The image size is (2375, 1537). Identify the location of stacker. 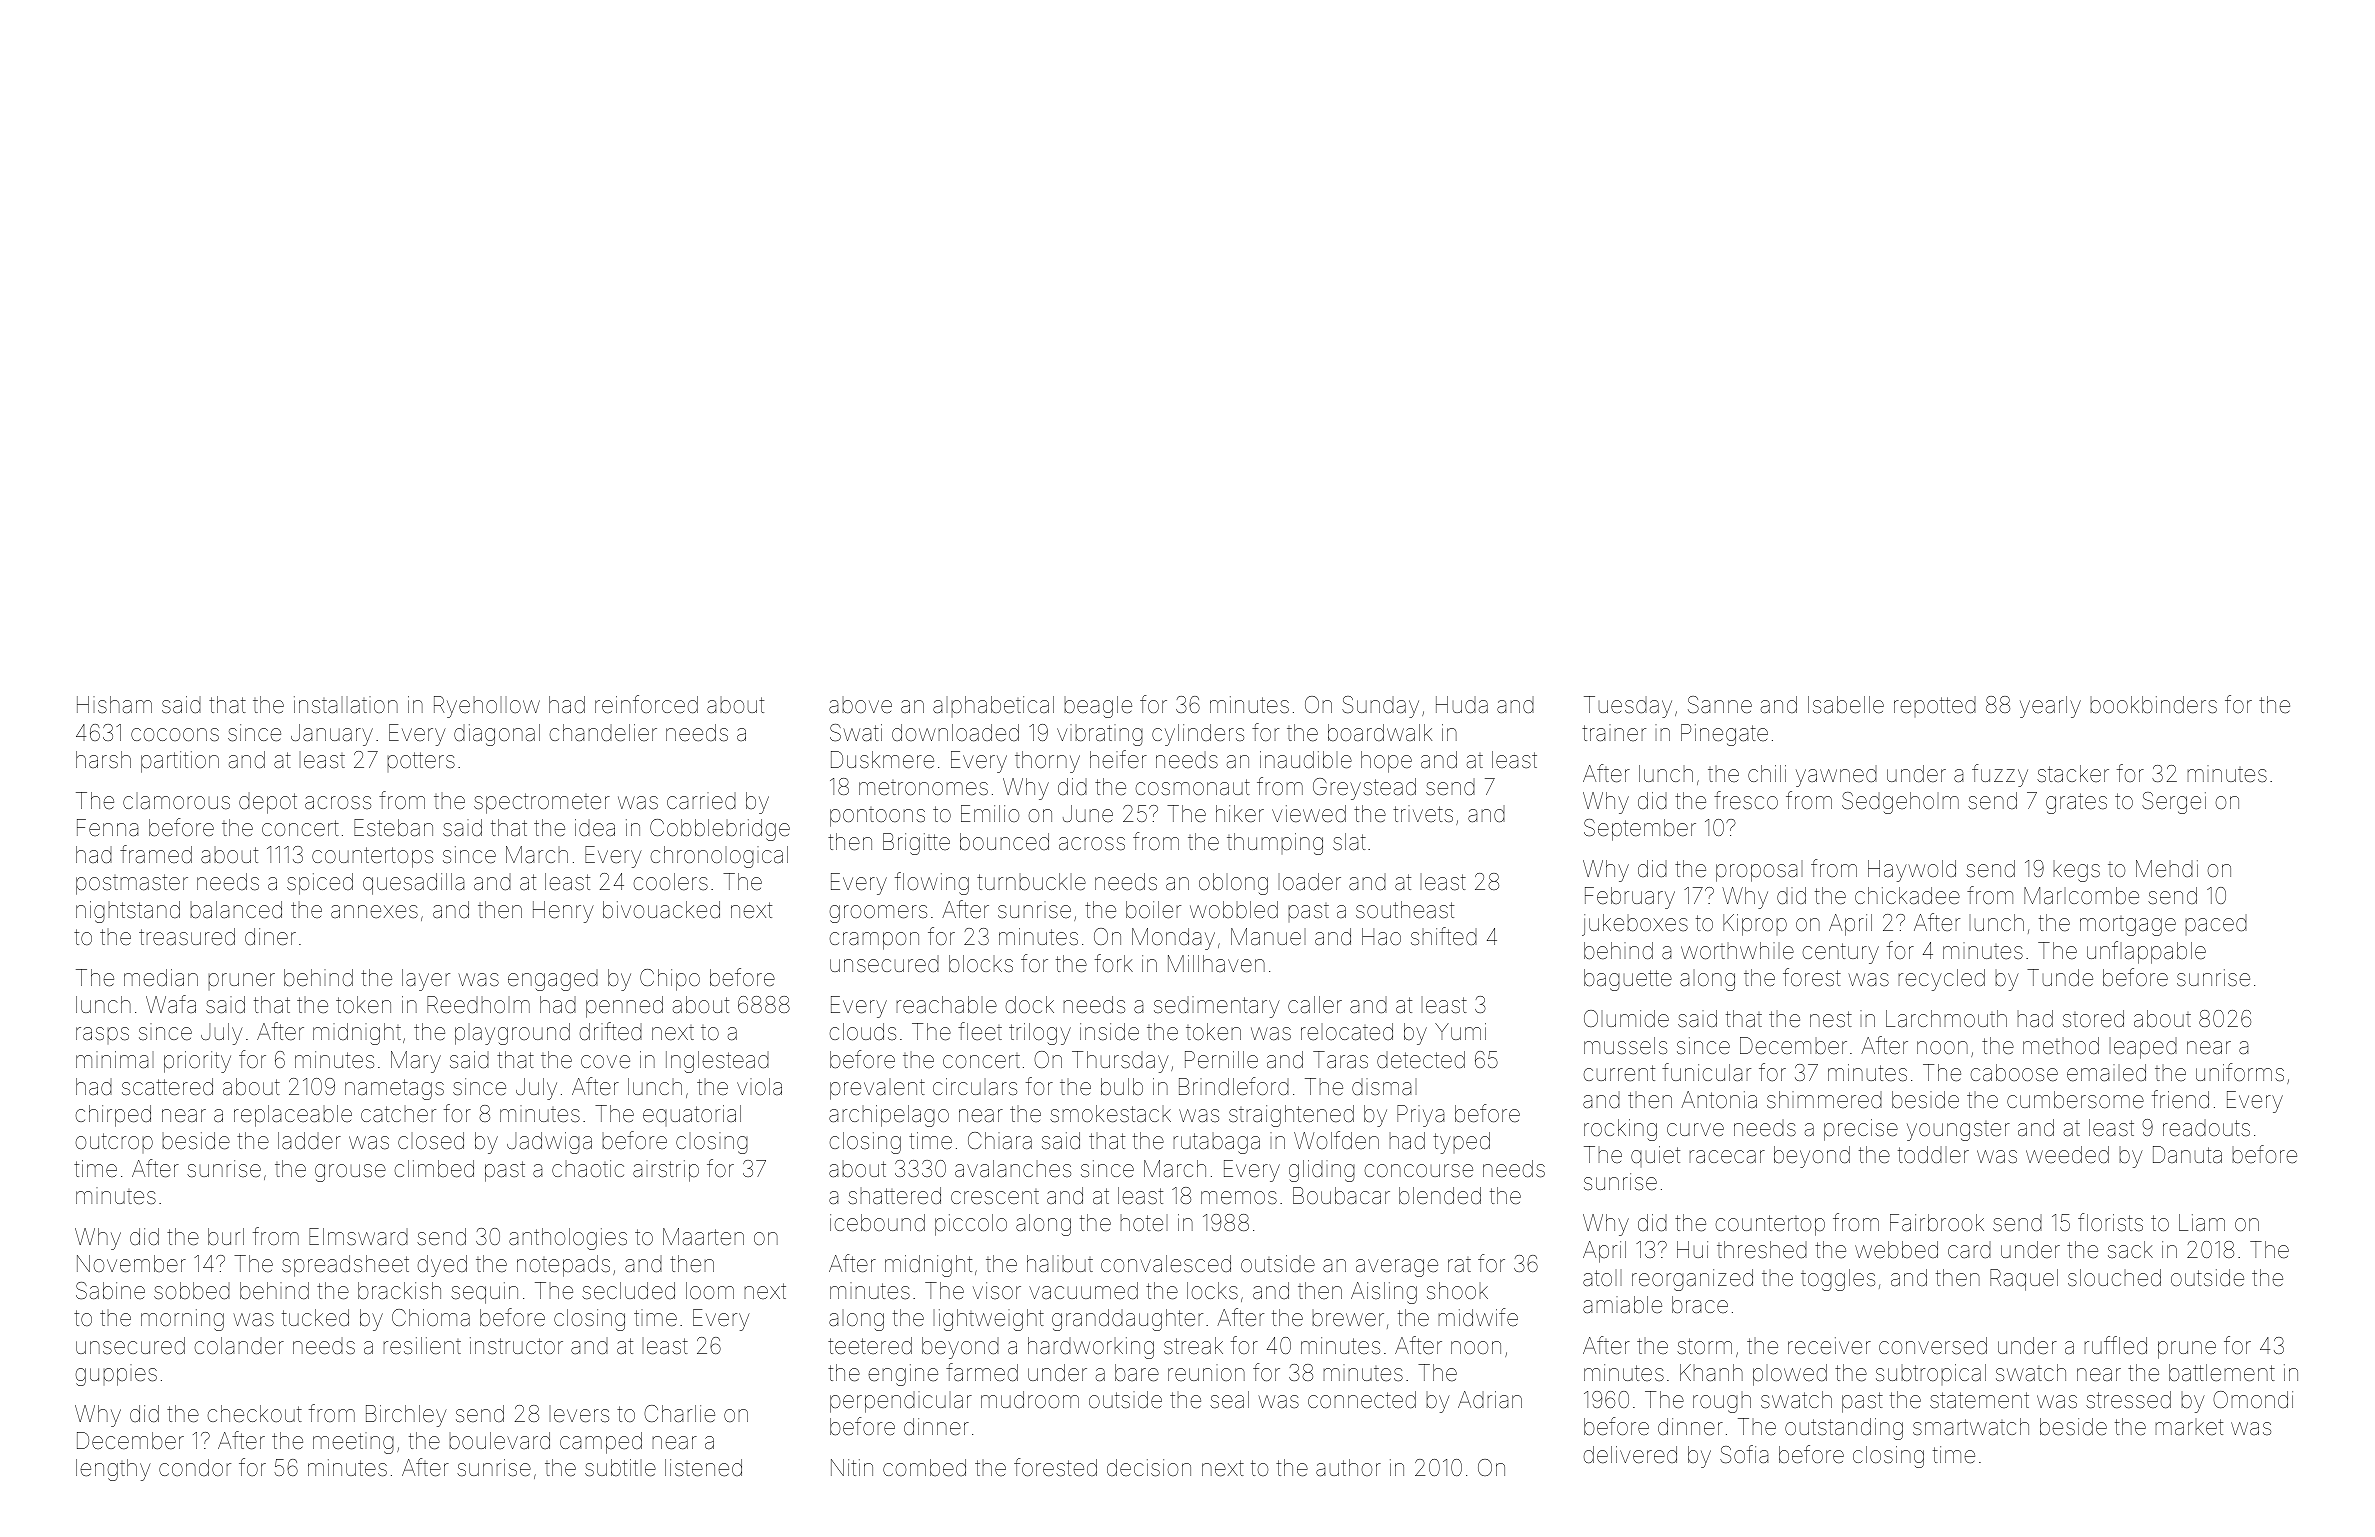
(2073, 774).
